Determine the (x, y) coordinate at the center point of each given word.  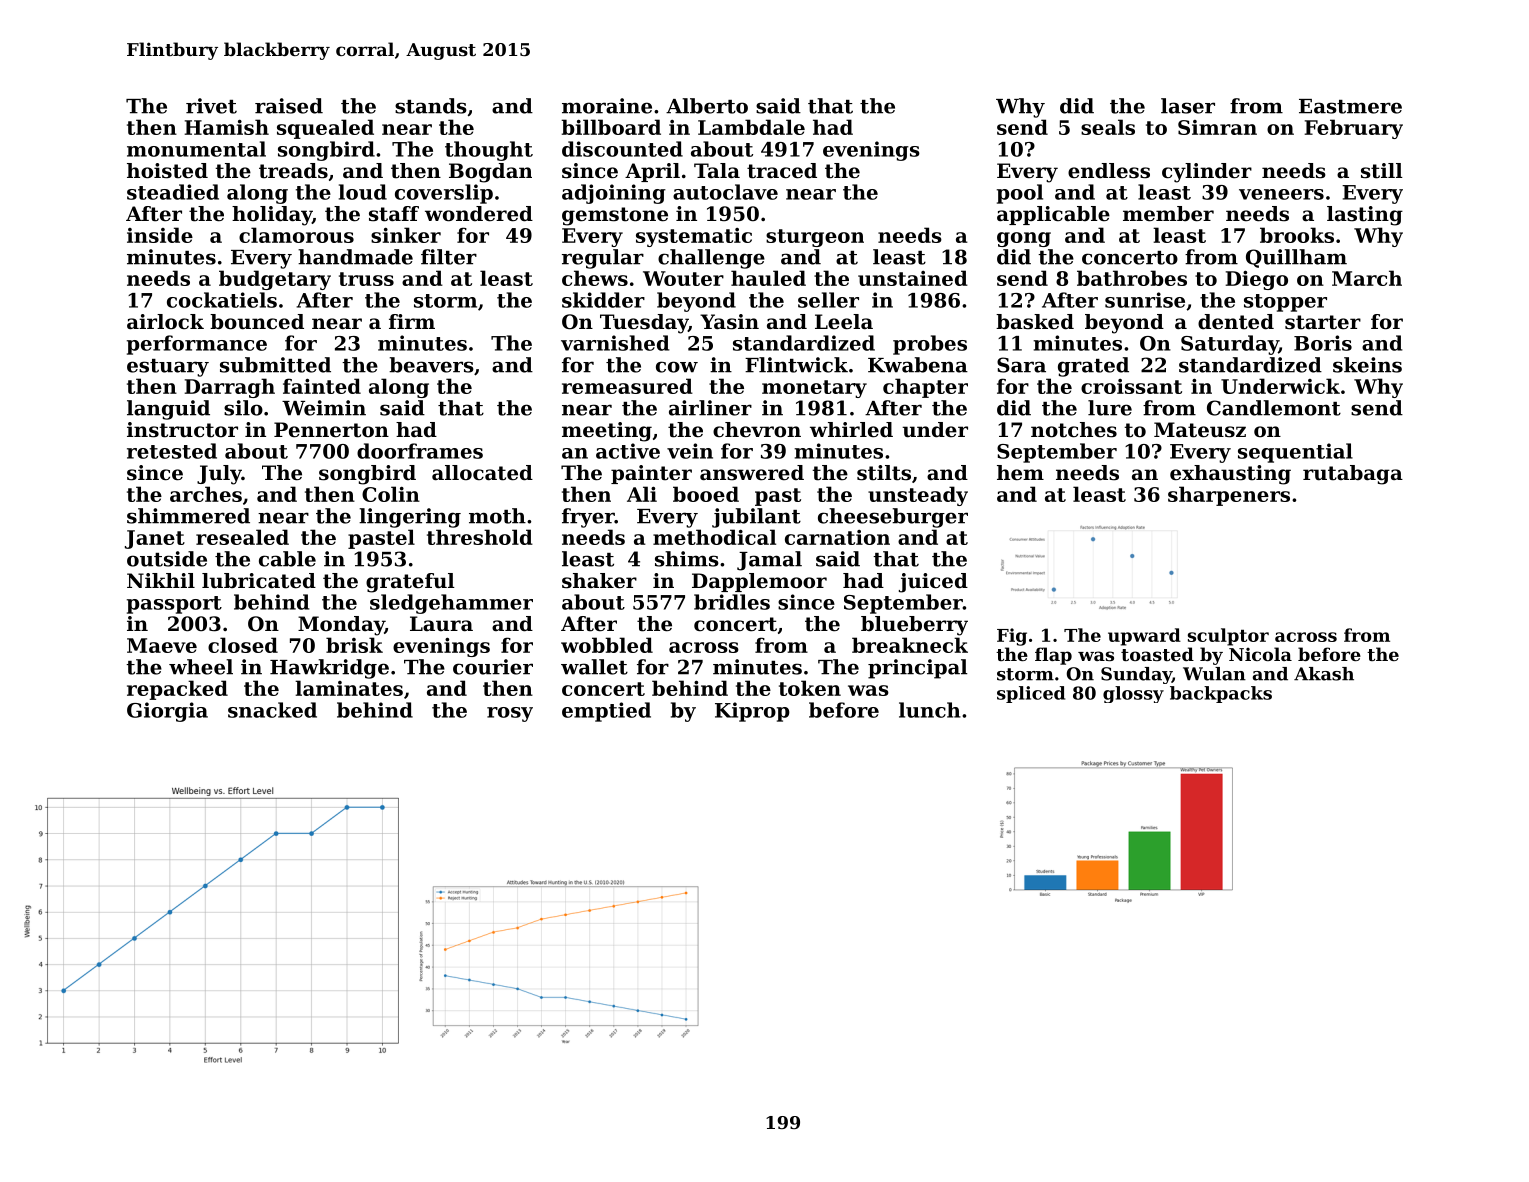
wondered (479, 214)
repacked (177, 690)
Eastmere (1350, 106)
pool (1020, 194)
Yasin (729, 322)
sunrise (1145, 300)
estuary (168, 368)
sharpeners (1229, 496)
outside (167, 559)
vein (690, 451)
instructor (182, 430)
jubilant (756, 518)
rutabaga (1353, 475)
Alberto (707, 106)
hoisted (167, 171)
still (1382, 171)
